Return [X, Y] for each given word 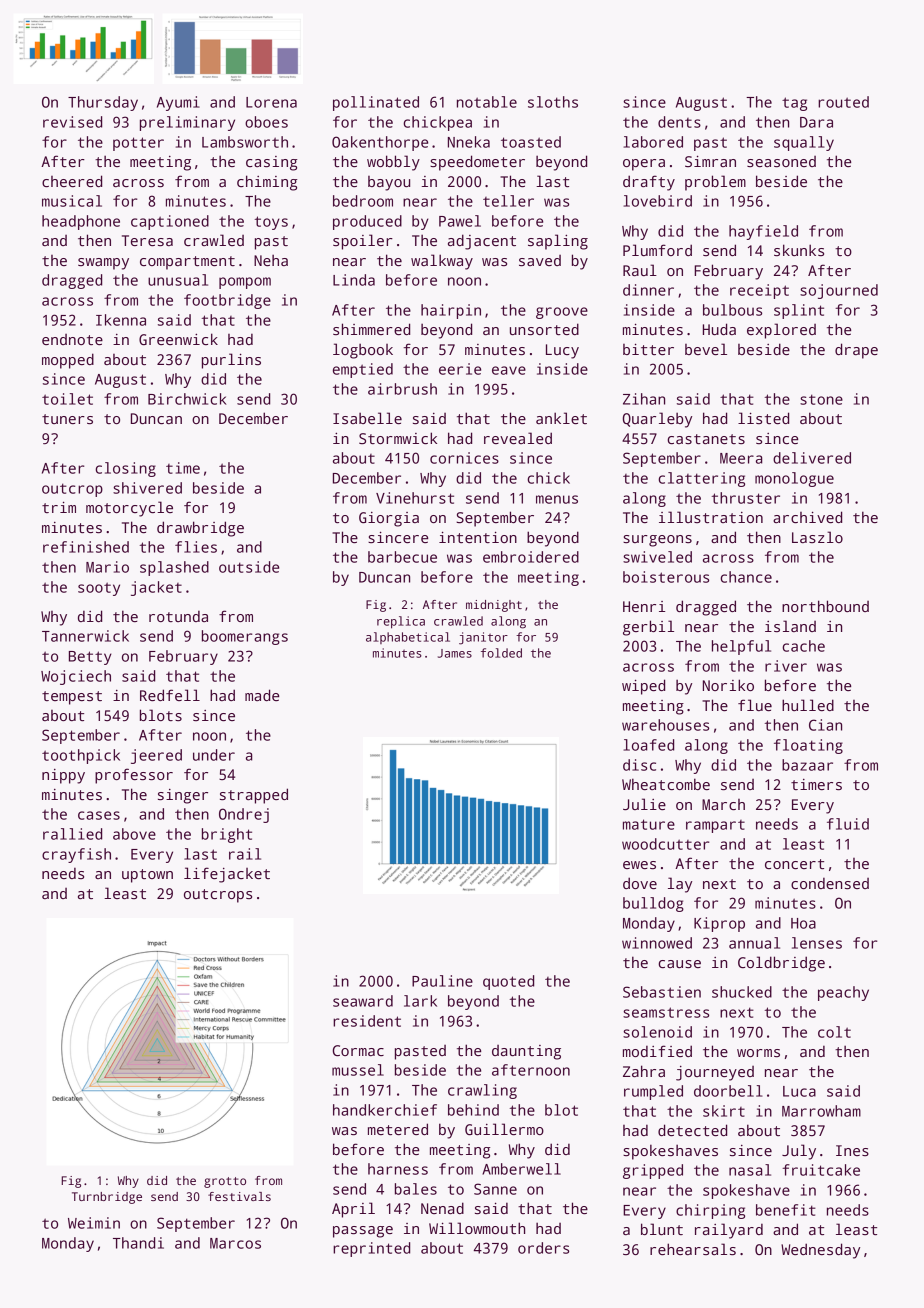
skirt [724, 1111]
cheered [72, 181]
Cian [825, 725]
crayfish [76, 855]
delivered [812, 458]
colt [834, 1032]
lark [420, 1001]
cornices [464, 458]
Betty [90, 658]
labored [653, 142]
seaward [363, 1001]
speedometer [477, 163]
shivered [147, 488]
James [455, 653]
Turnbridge [107, 1198]
